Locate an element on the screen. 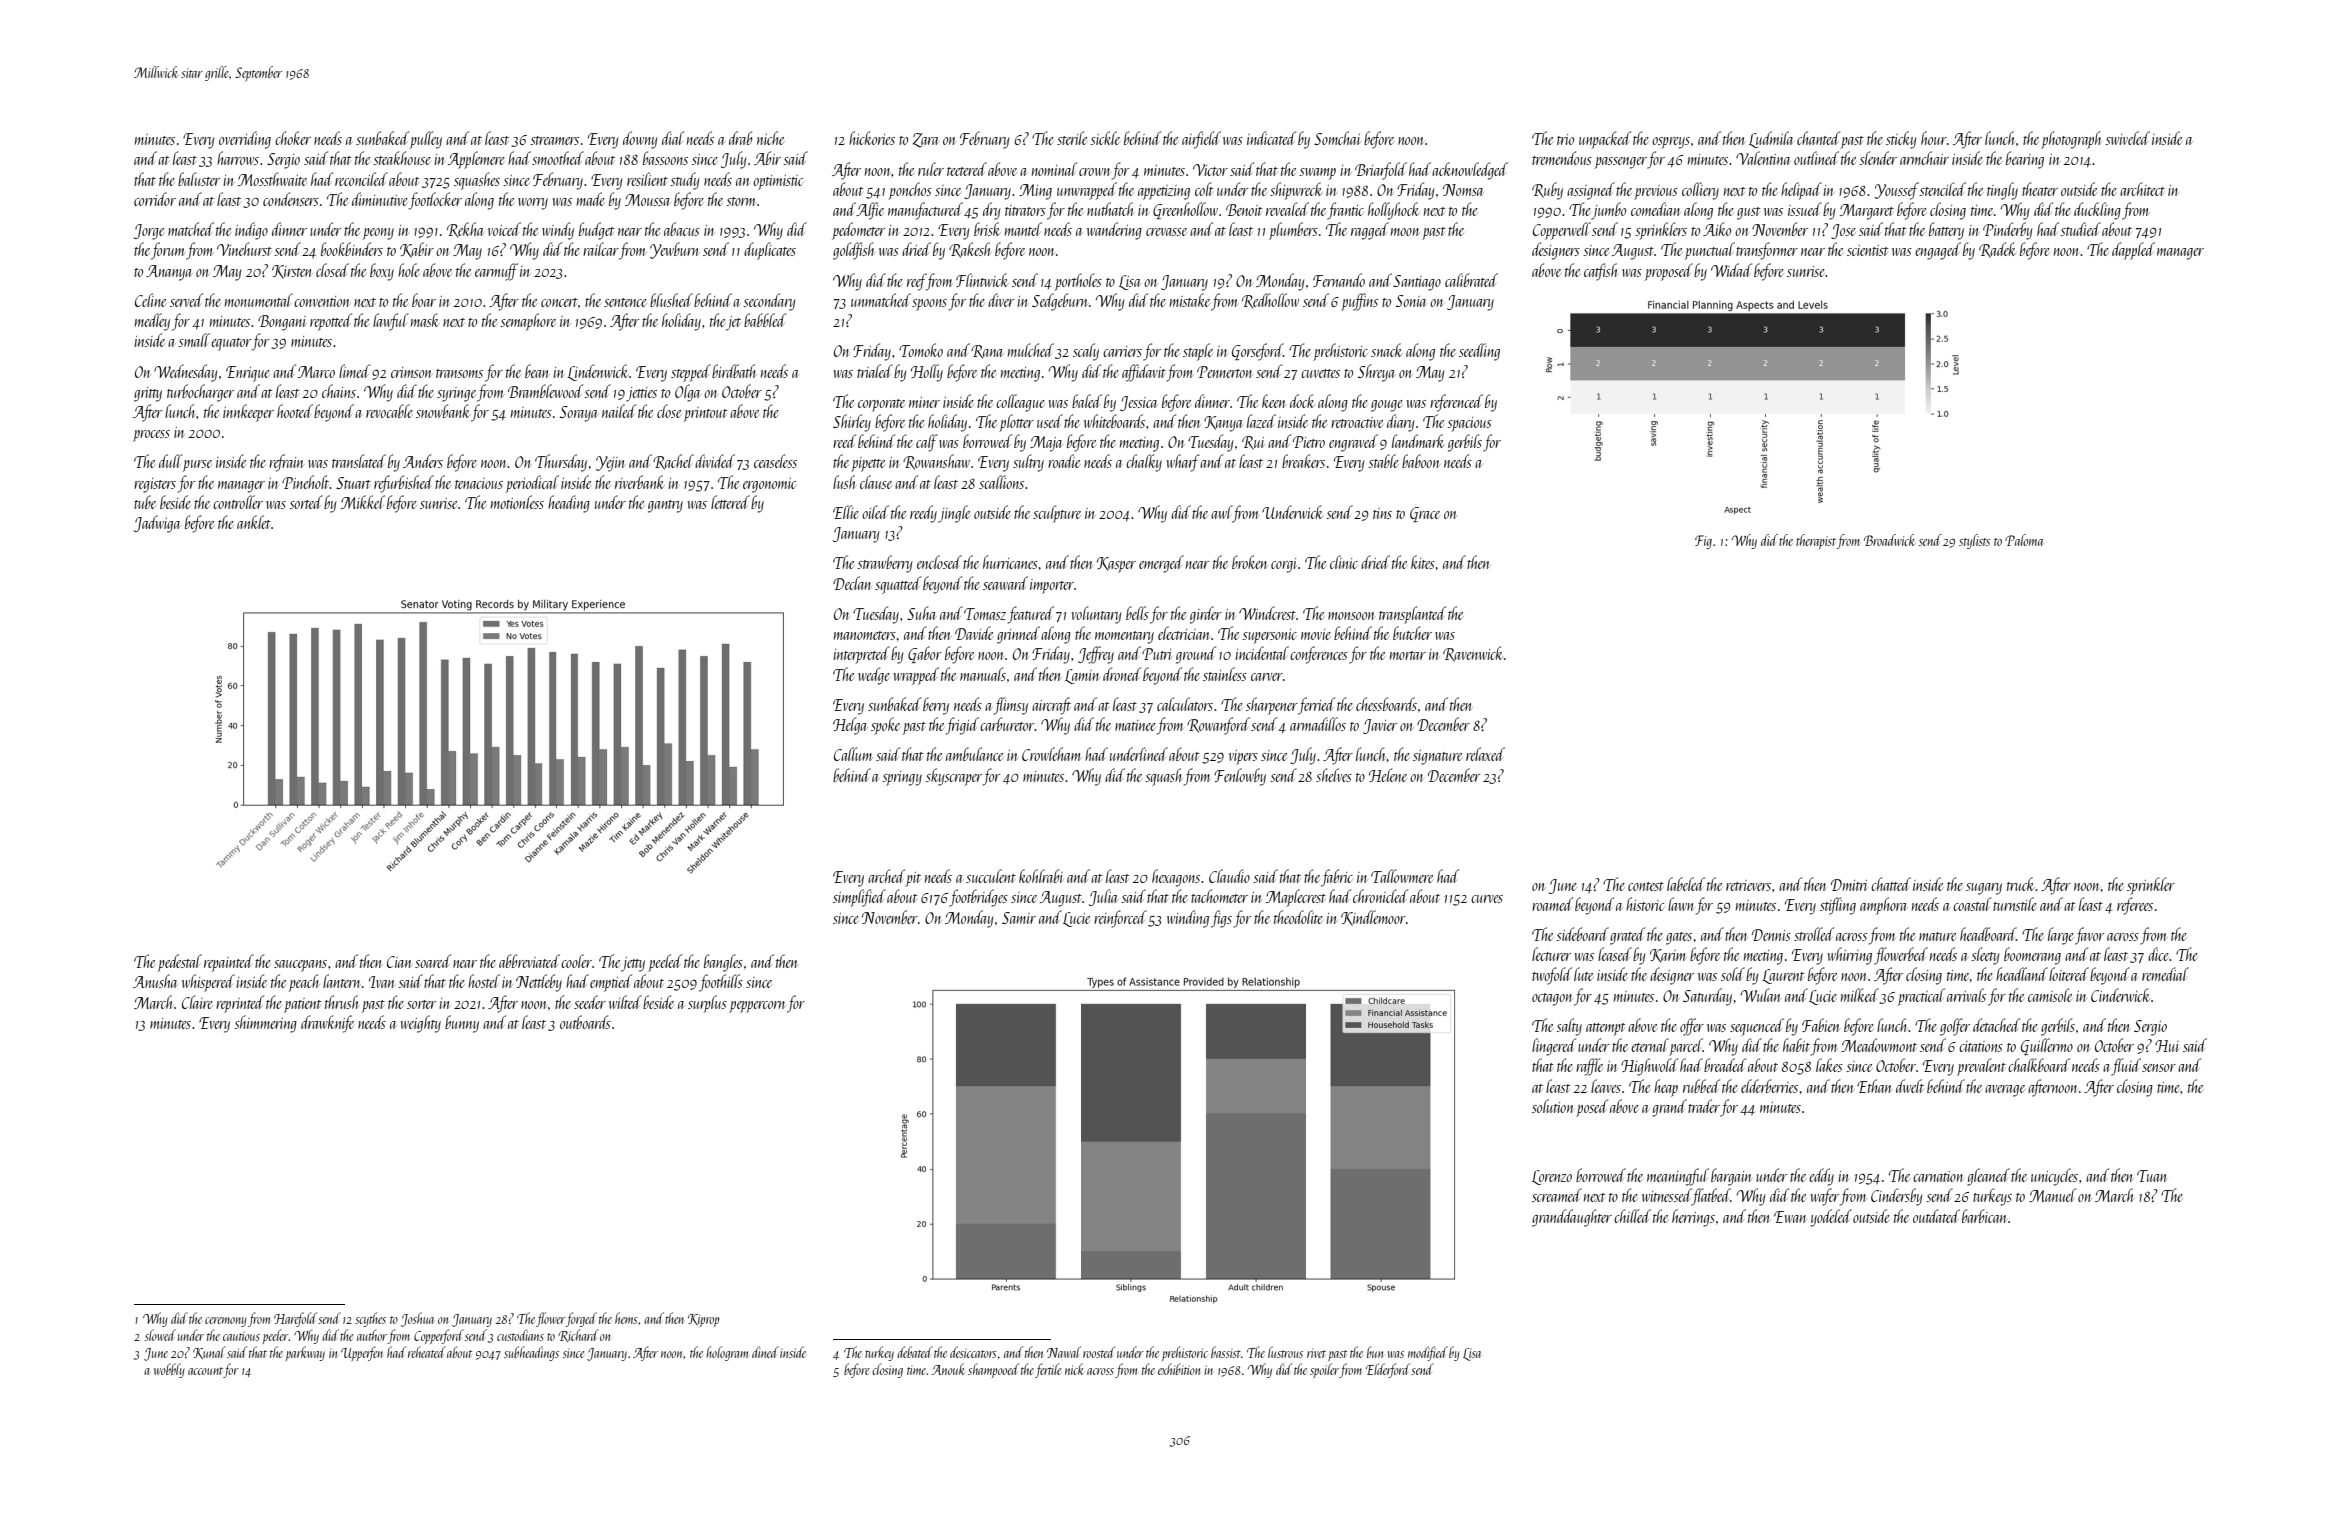 The image size is (2341, 1515). tins is located at coordinates (1382, 513).
